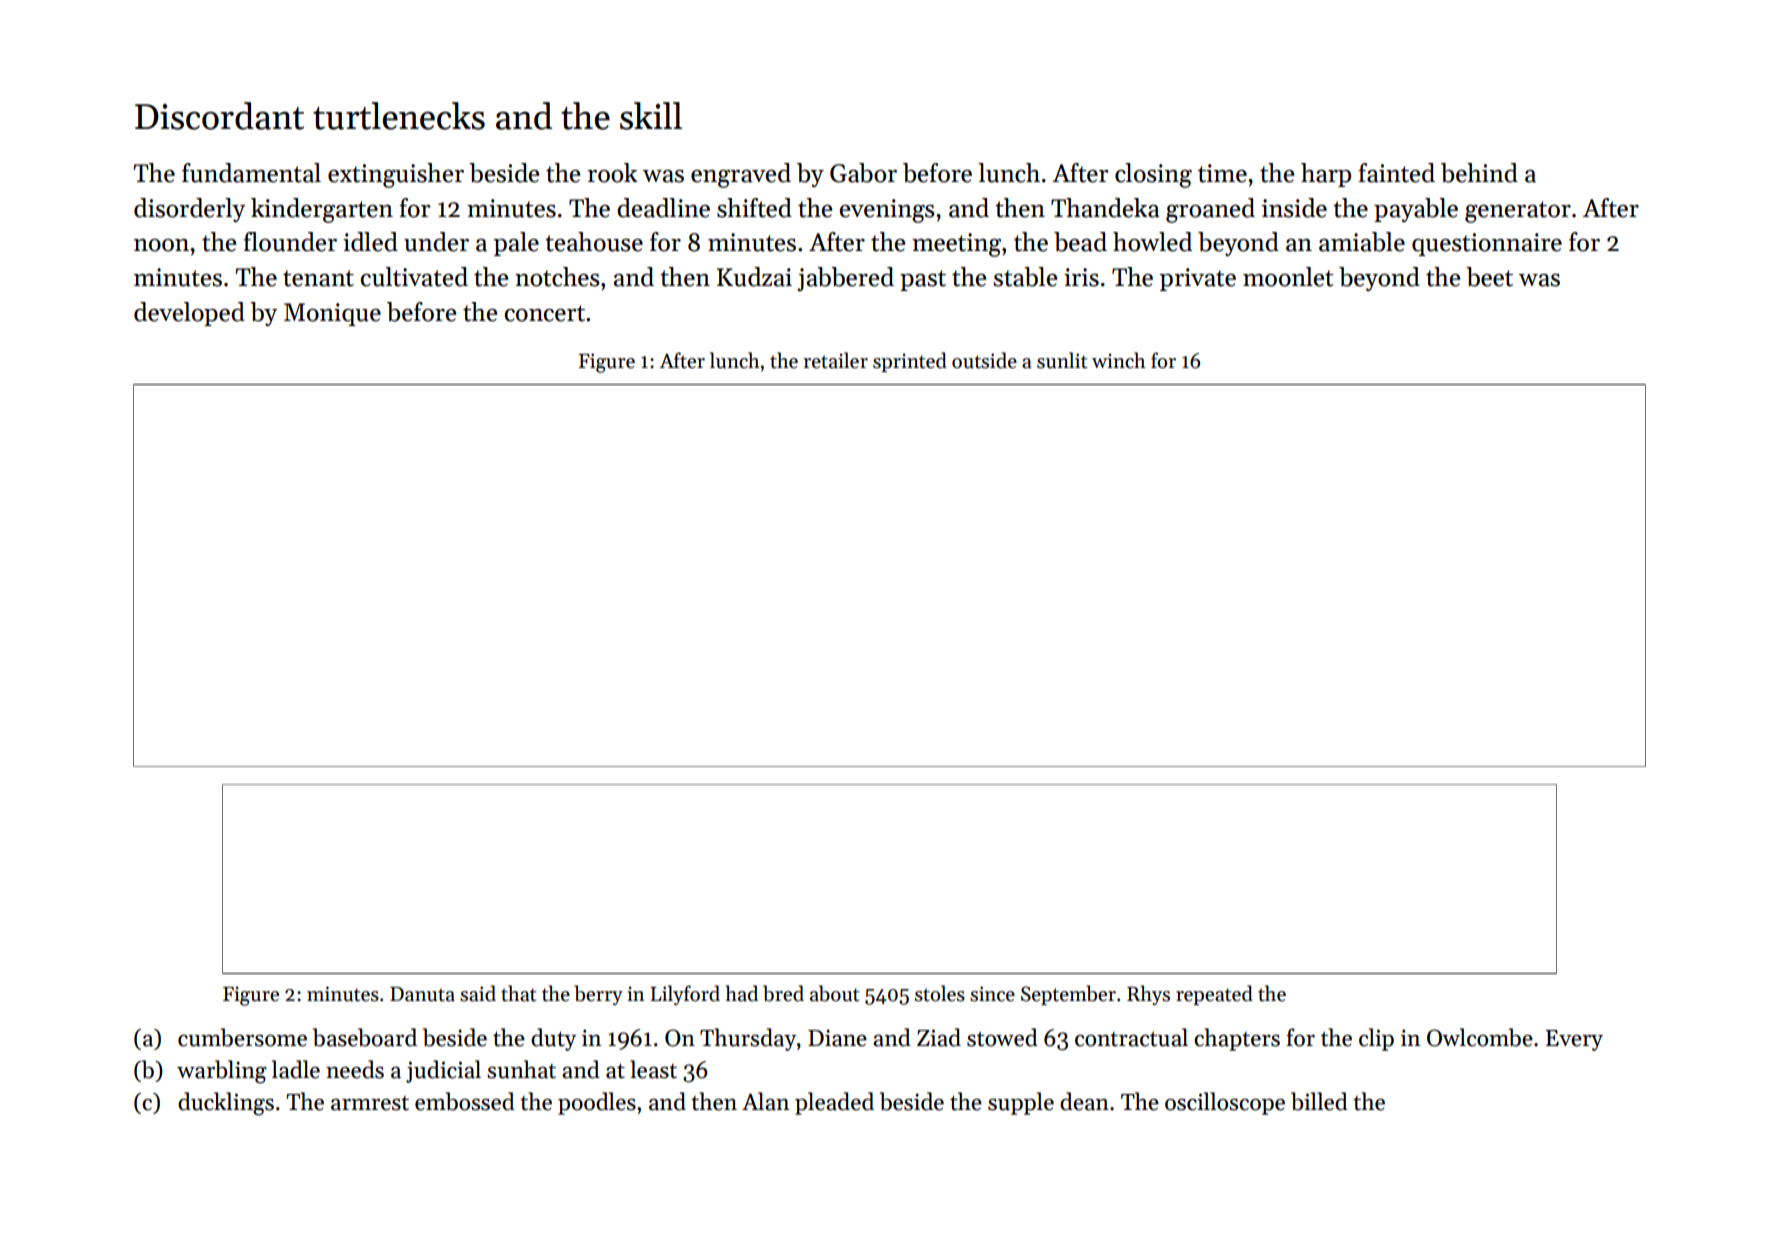 The height and width of the screenshot is (1258, 1779). Describe the element at coordinates (1148, 995) in the screenshot. I see `Rhys` at that location.
